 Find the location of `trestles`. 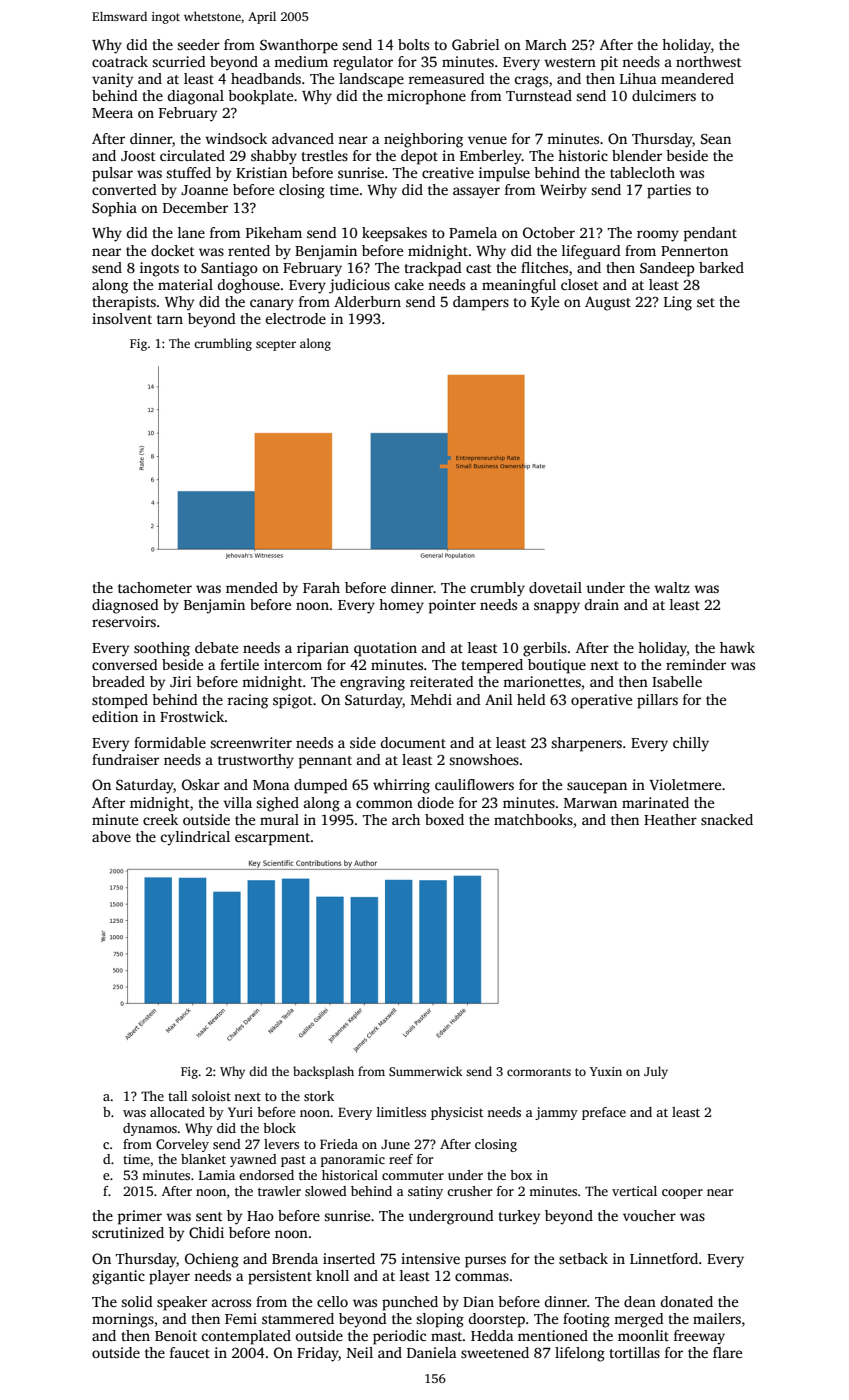

trestles is located at coordinates (324, 155).
